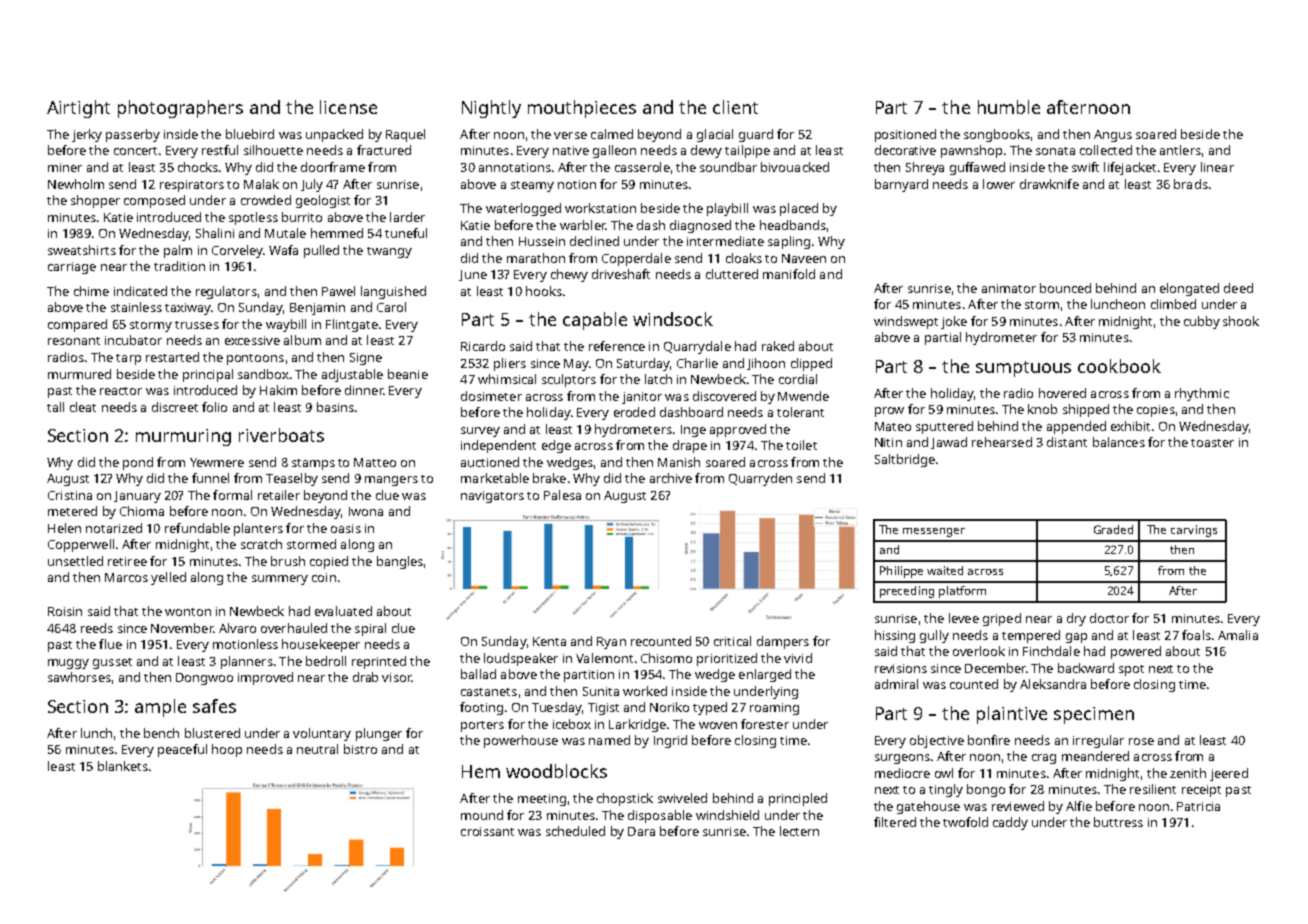 The height and width of the document is (924, 1308). What do you see at coordinates (562, 495) in the document?
I see `Palesa` at bounding box center [562, 495].
